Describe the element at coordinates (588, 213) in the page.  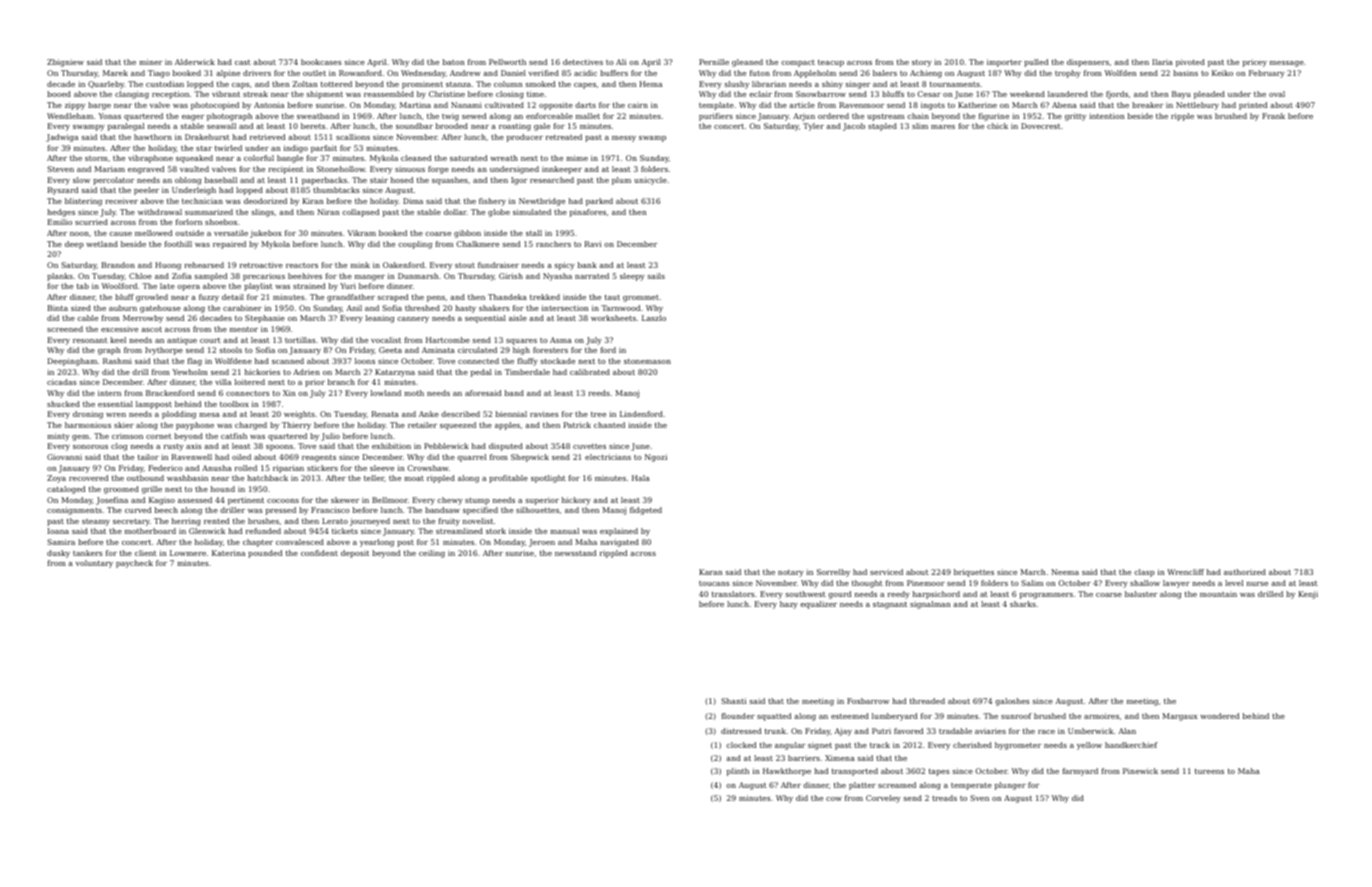
I see `pinafores` at that location.
